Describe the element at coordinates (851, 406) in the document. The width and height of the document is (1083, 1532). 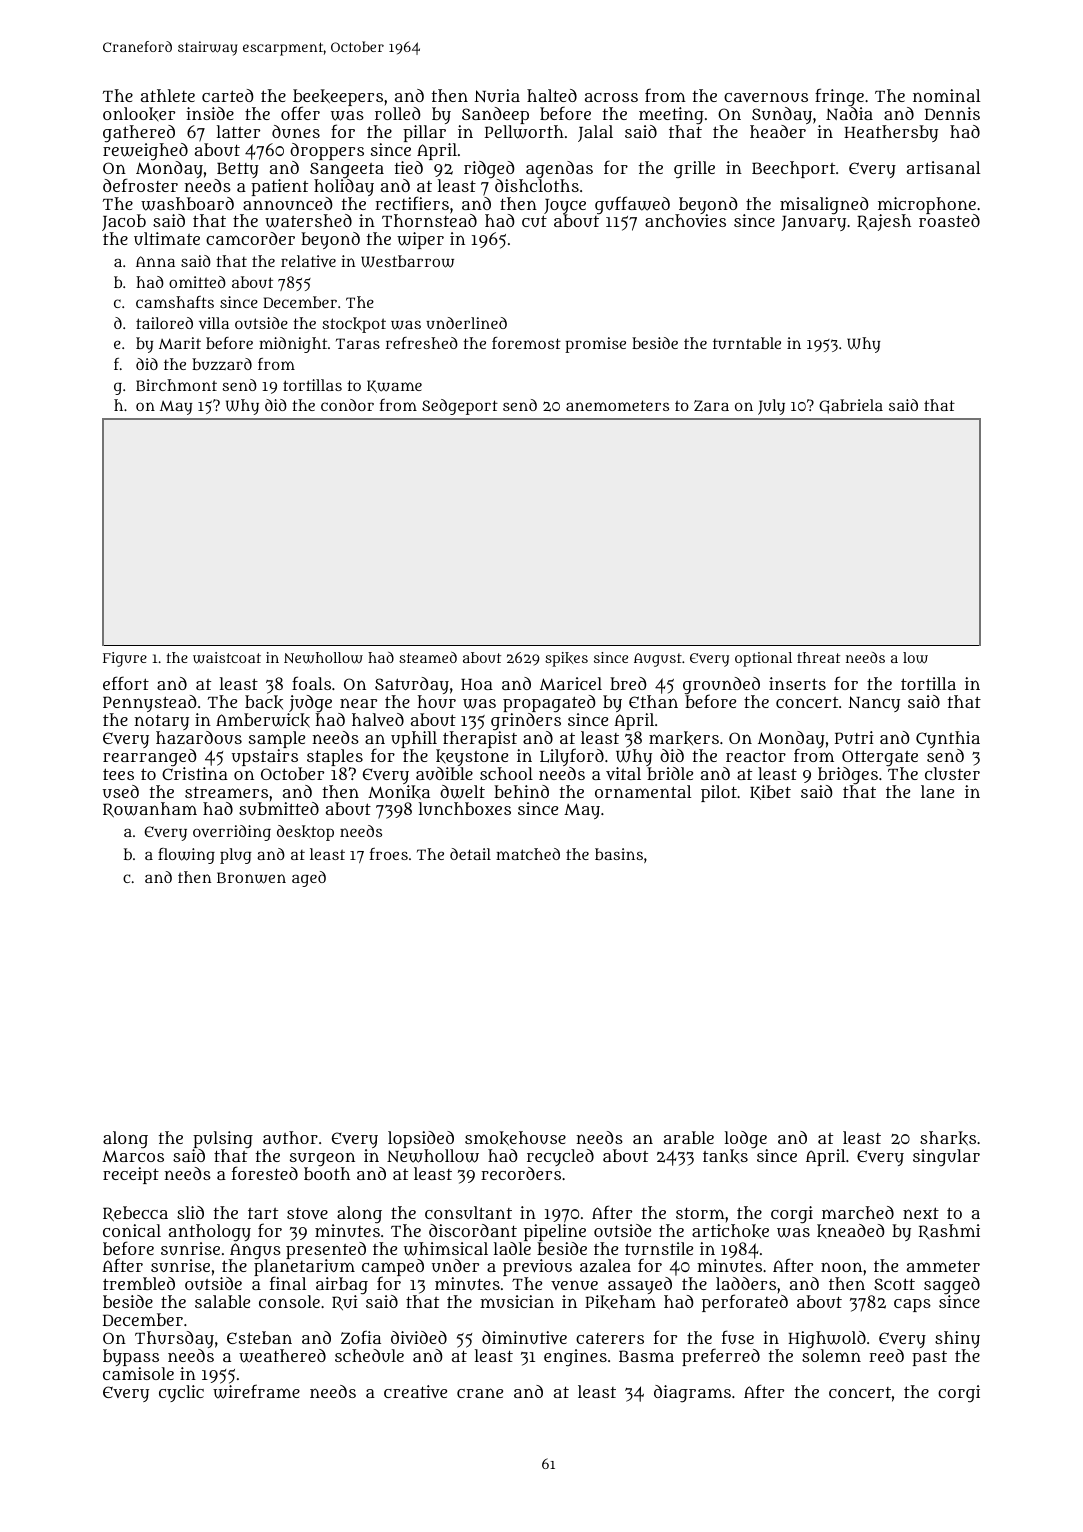
I see `Gabriela` at that location.
